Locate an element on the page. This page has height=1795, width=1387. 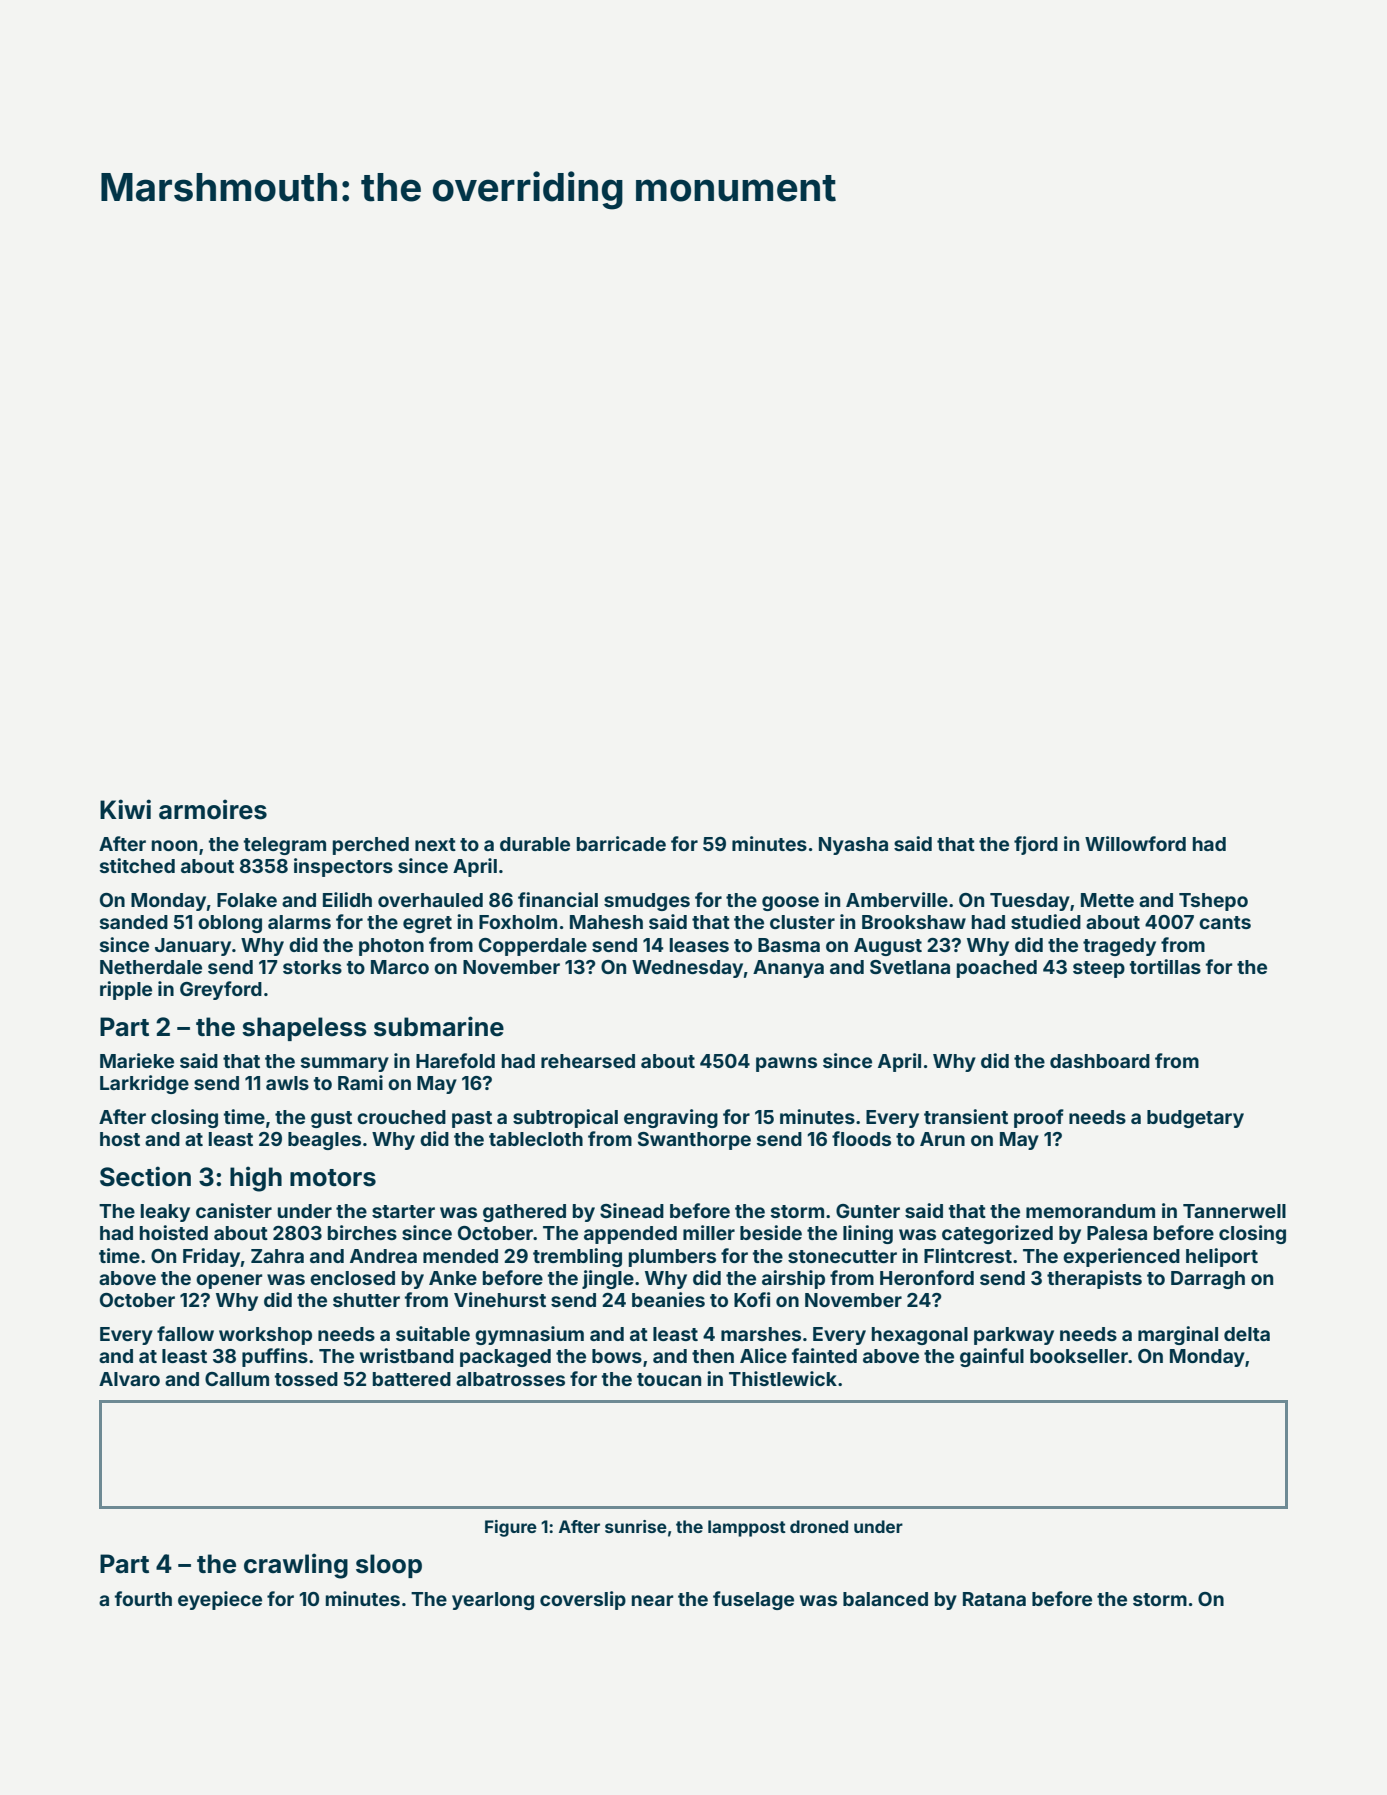
Kiwi is located at coordinates (125, 809).
